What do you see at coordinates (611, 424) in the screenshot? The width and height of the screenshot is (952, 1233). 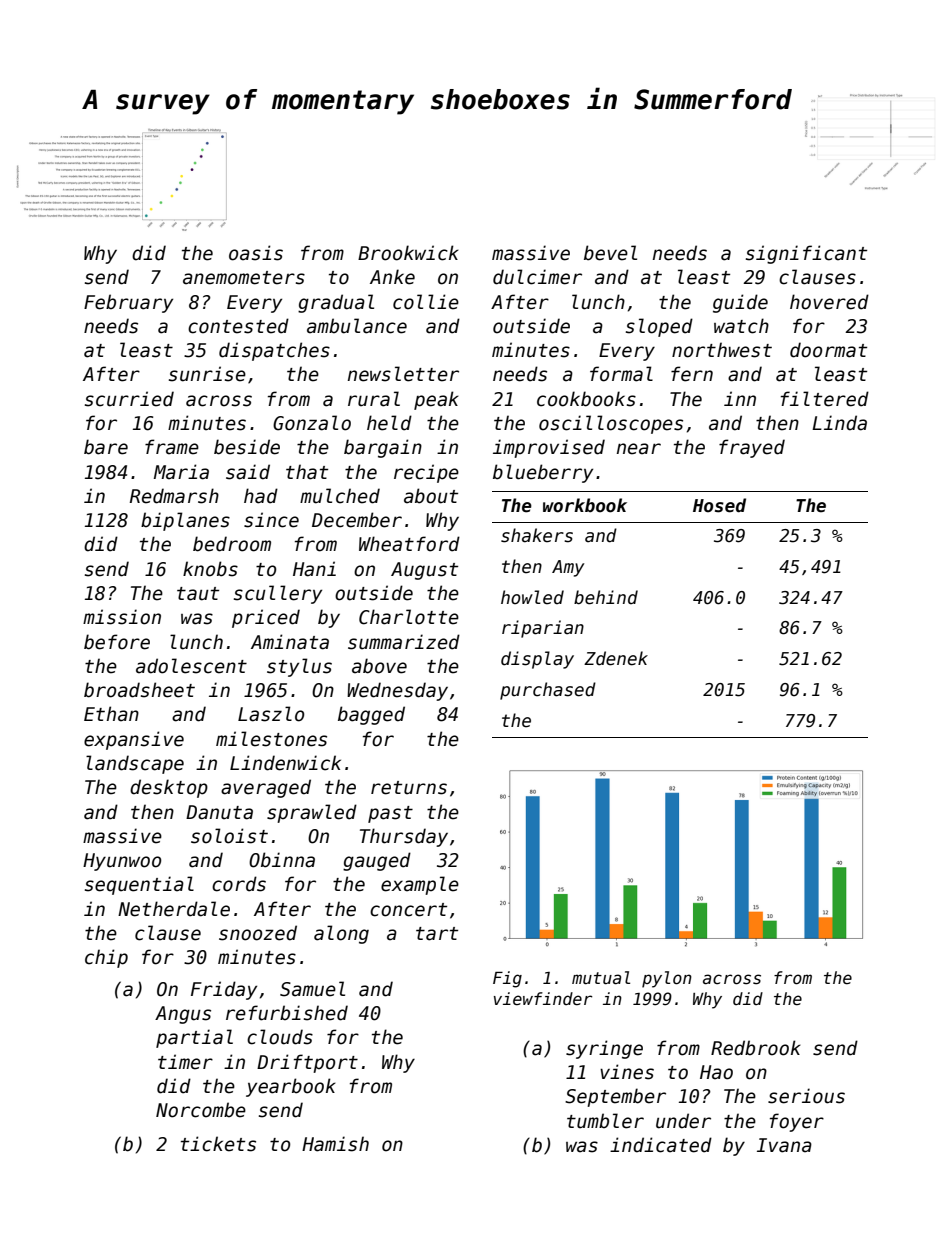 I see `oscilloscopes` at bounding box center [611, 424].
